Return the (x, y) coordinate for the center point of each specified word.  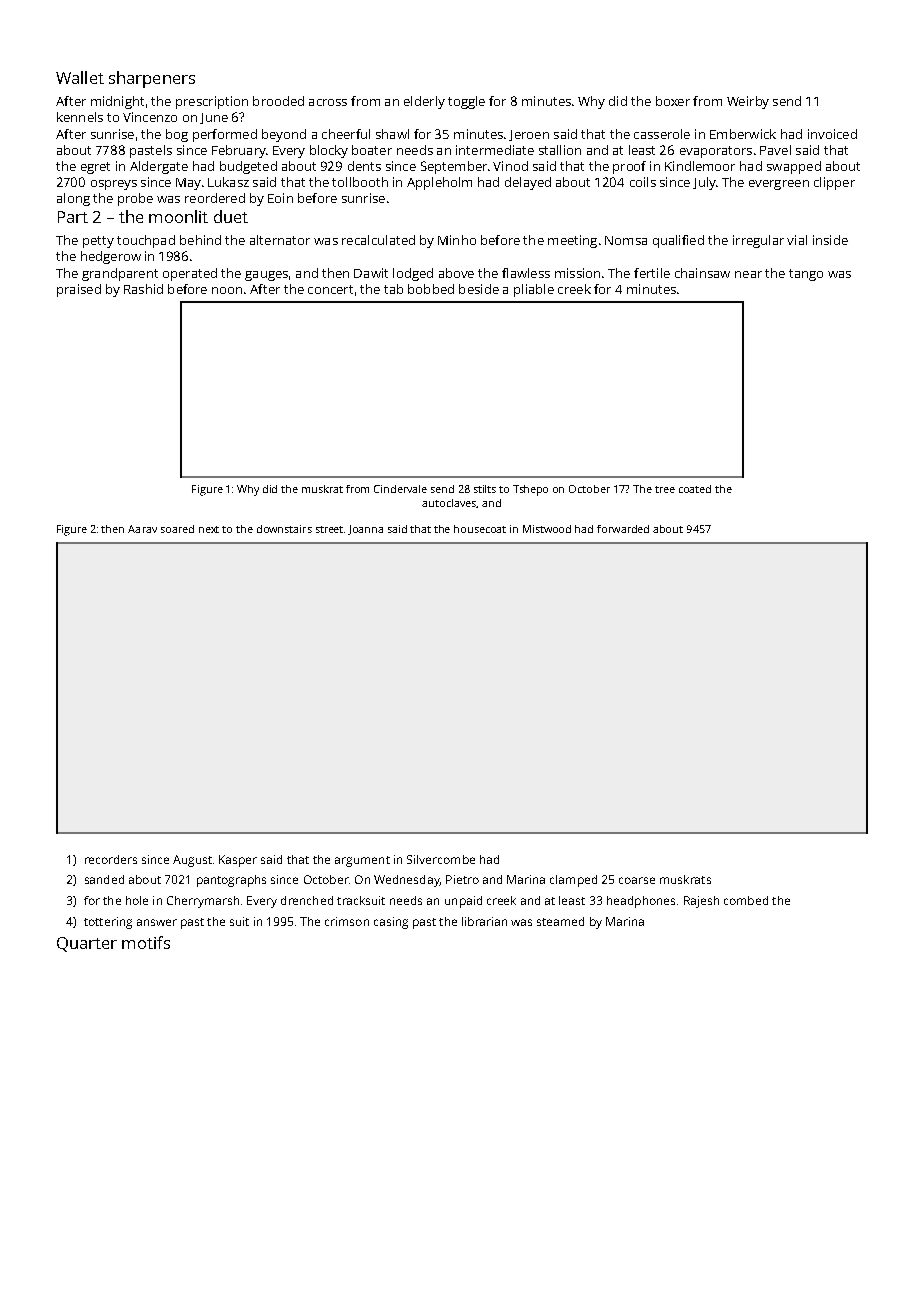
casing (391, 923)
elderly (424, 102)
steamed (560, 921)
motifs (146, 942)
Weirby (748, 102)
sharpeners (152, 79)
